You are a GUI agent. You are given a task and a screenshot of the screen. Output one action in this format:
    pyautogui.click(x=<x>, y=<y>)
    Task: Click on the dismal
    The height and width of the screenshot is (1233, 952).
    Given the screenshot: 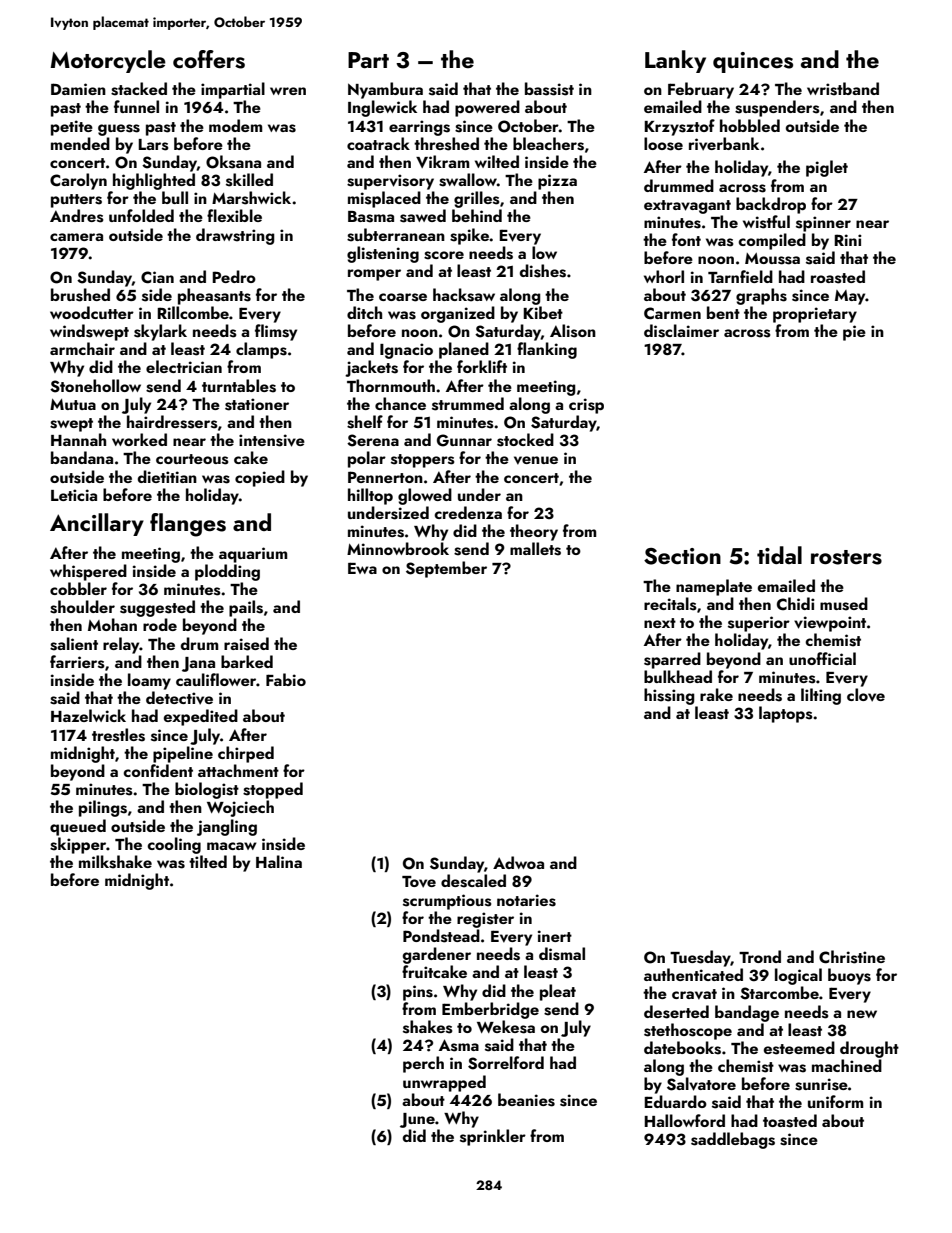 What is the action you would take?
    pyautogui.click(x=562, y=954)
